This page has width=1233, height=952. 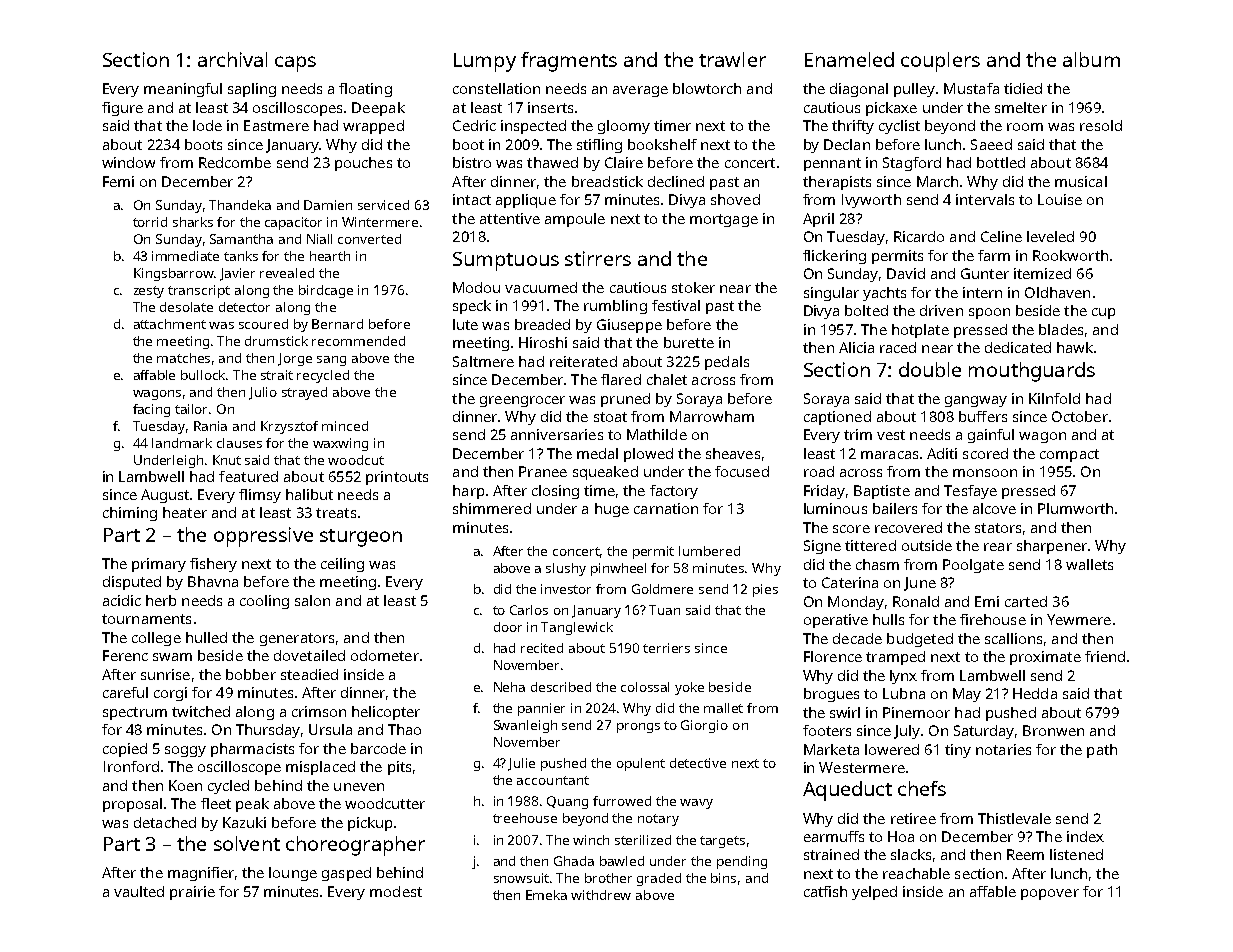 What do you see at coordinates (666, 508) in the page?
I see `carnation` at bounding box center [666, 508].
